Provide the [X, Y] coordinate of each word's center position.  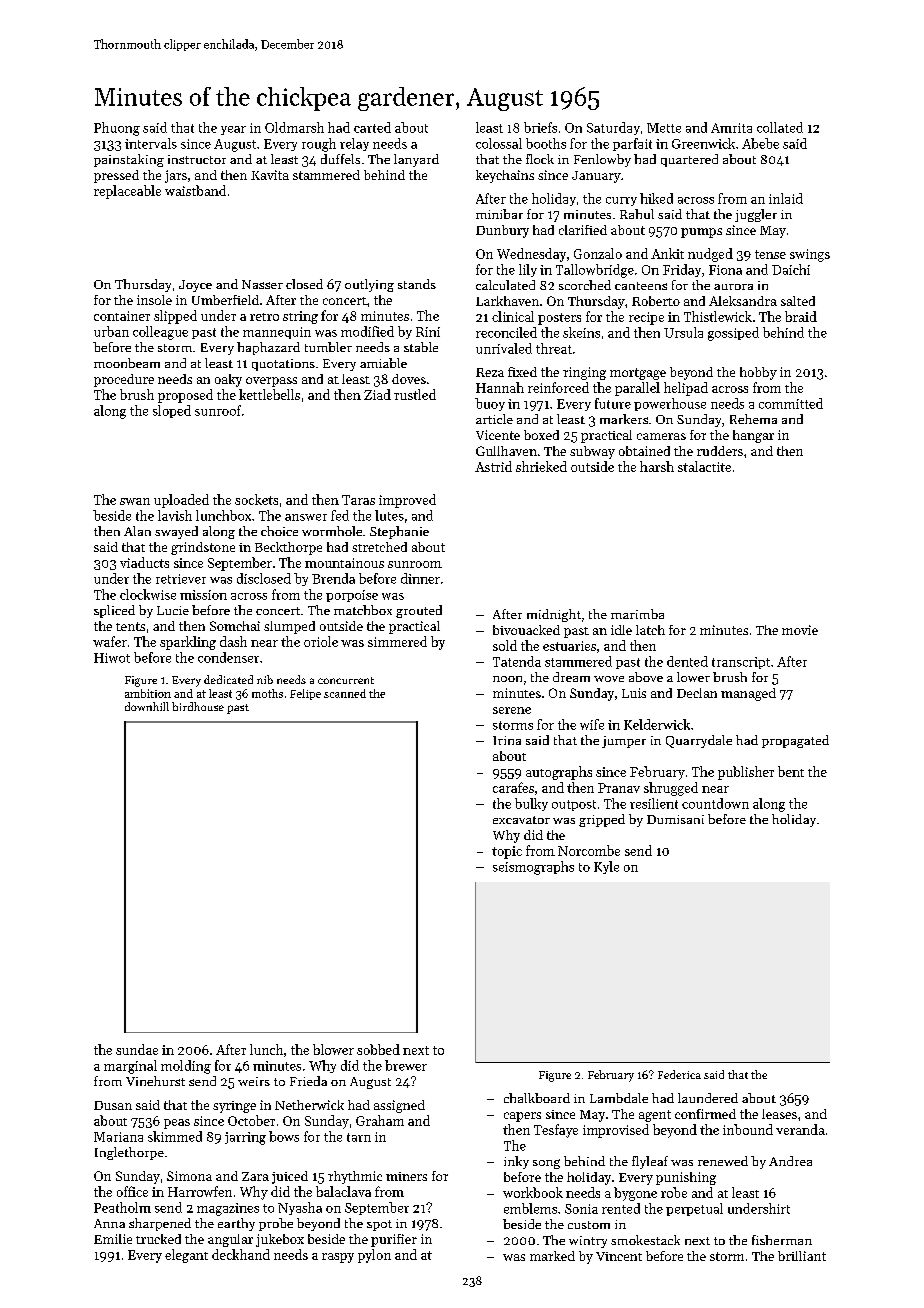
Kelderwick [657, 724]
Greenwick [703, 143]
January [596, 177]
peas [177, 1124]
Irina [507, 740]
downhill [147, 706]
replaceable [127, 192]
